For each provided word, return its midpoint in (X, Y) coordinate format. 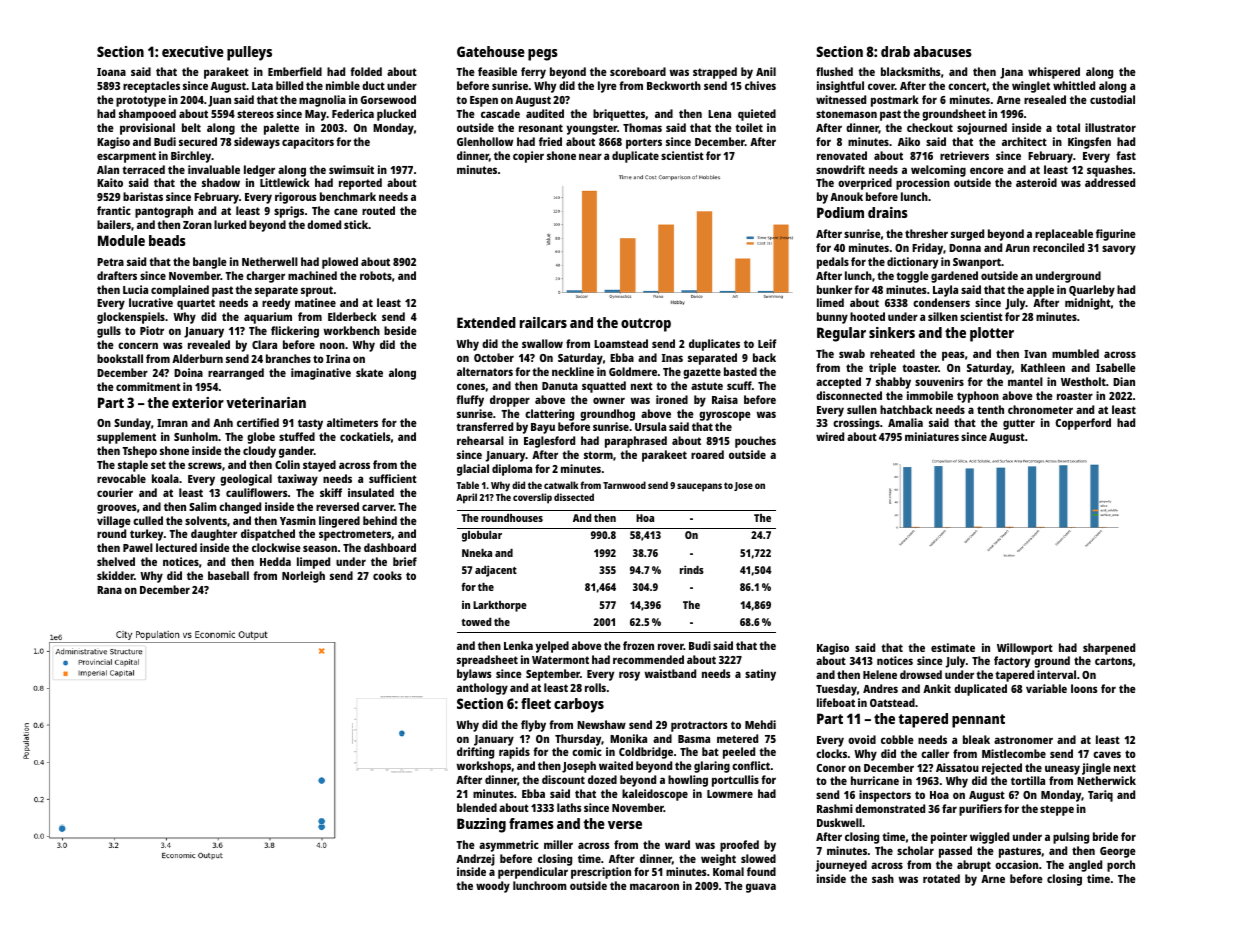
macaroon (654, 886)
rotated (941, 878)
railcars (543, 322)
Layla (945, 291)
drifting (475, 753)
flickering (295, 332)
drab (895, 51)
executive (193, 51)
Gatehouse (491, 51)
